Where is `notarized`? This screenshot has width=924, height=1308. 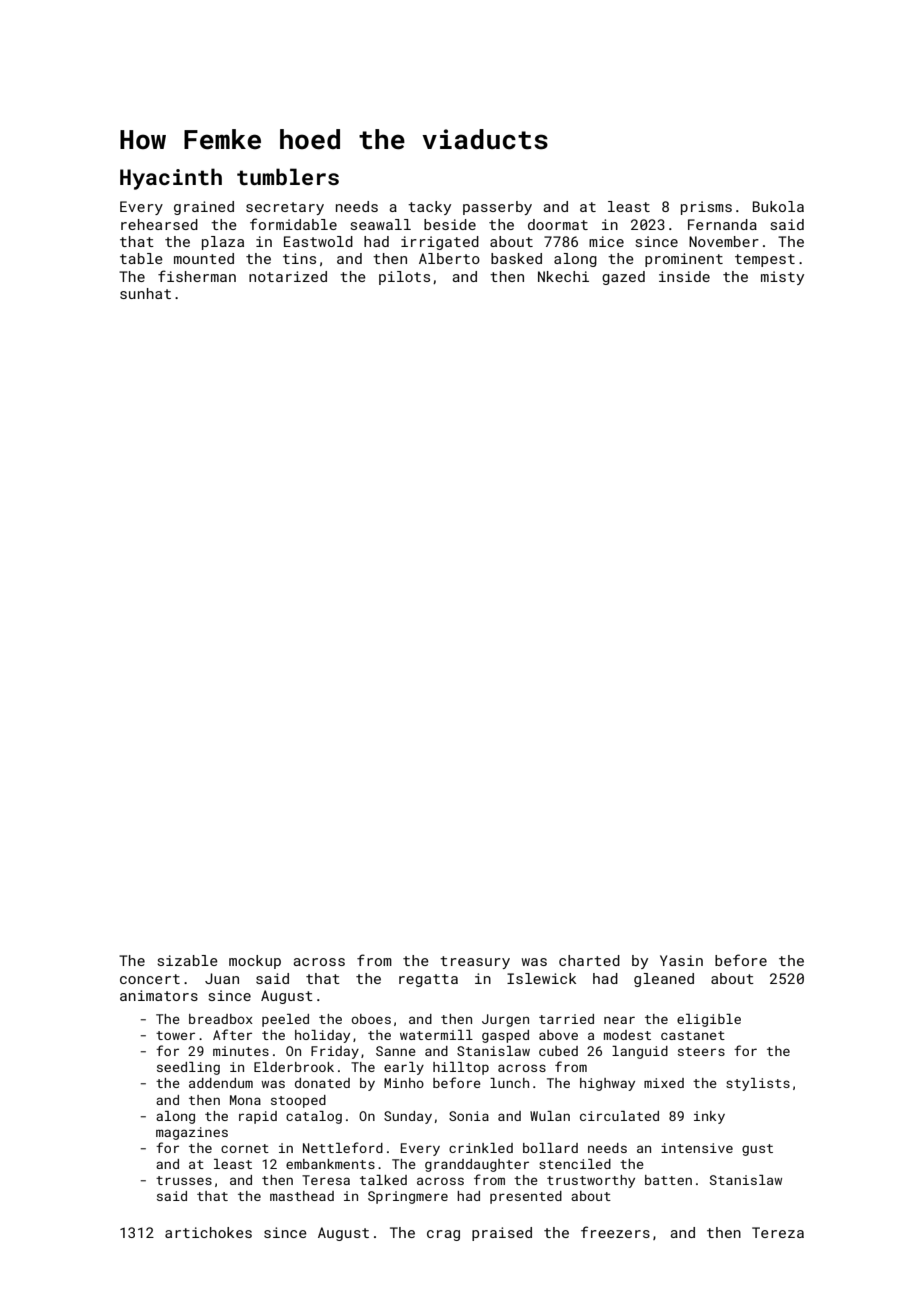 notarized is located at coordinates (288, 276).
